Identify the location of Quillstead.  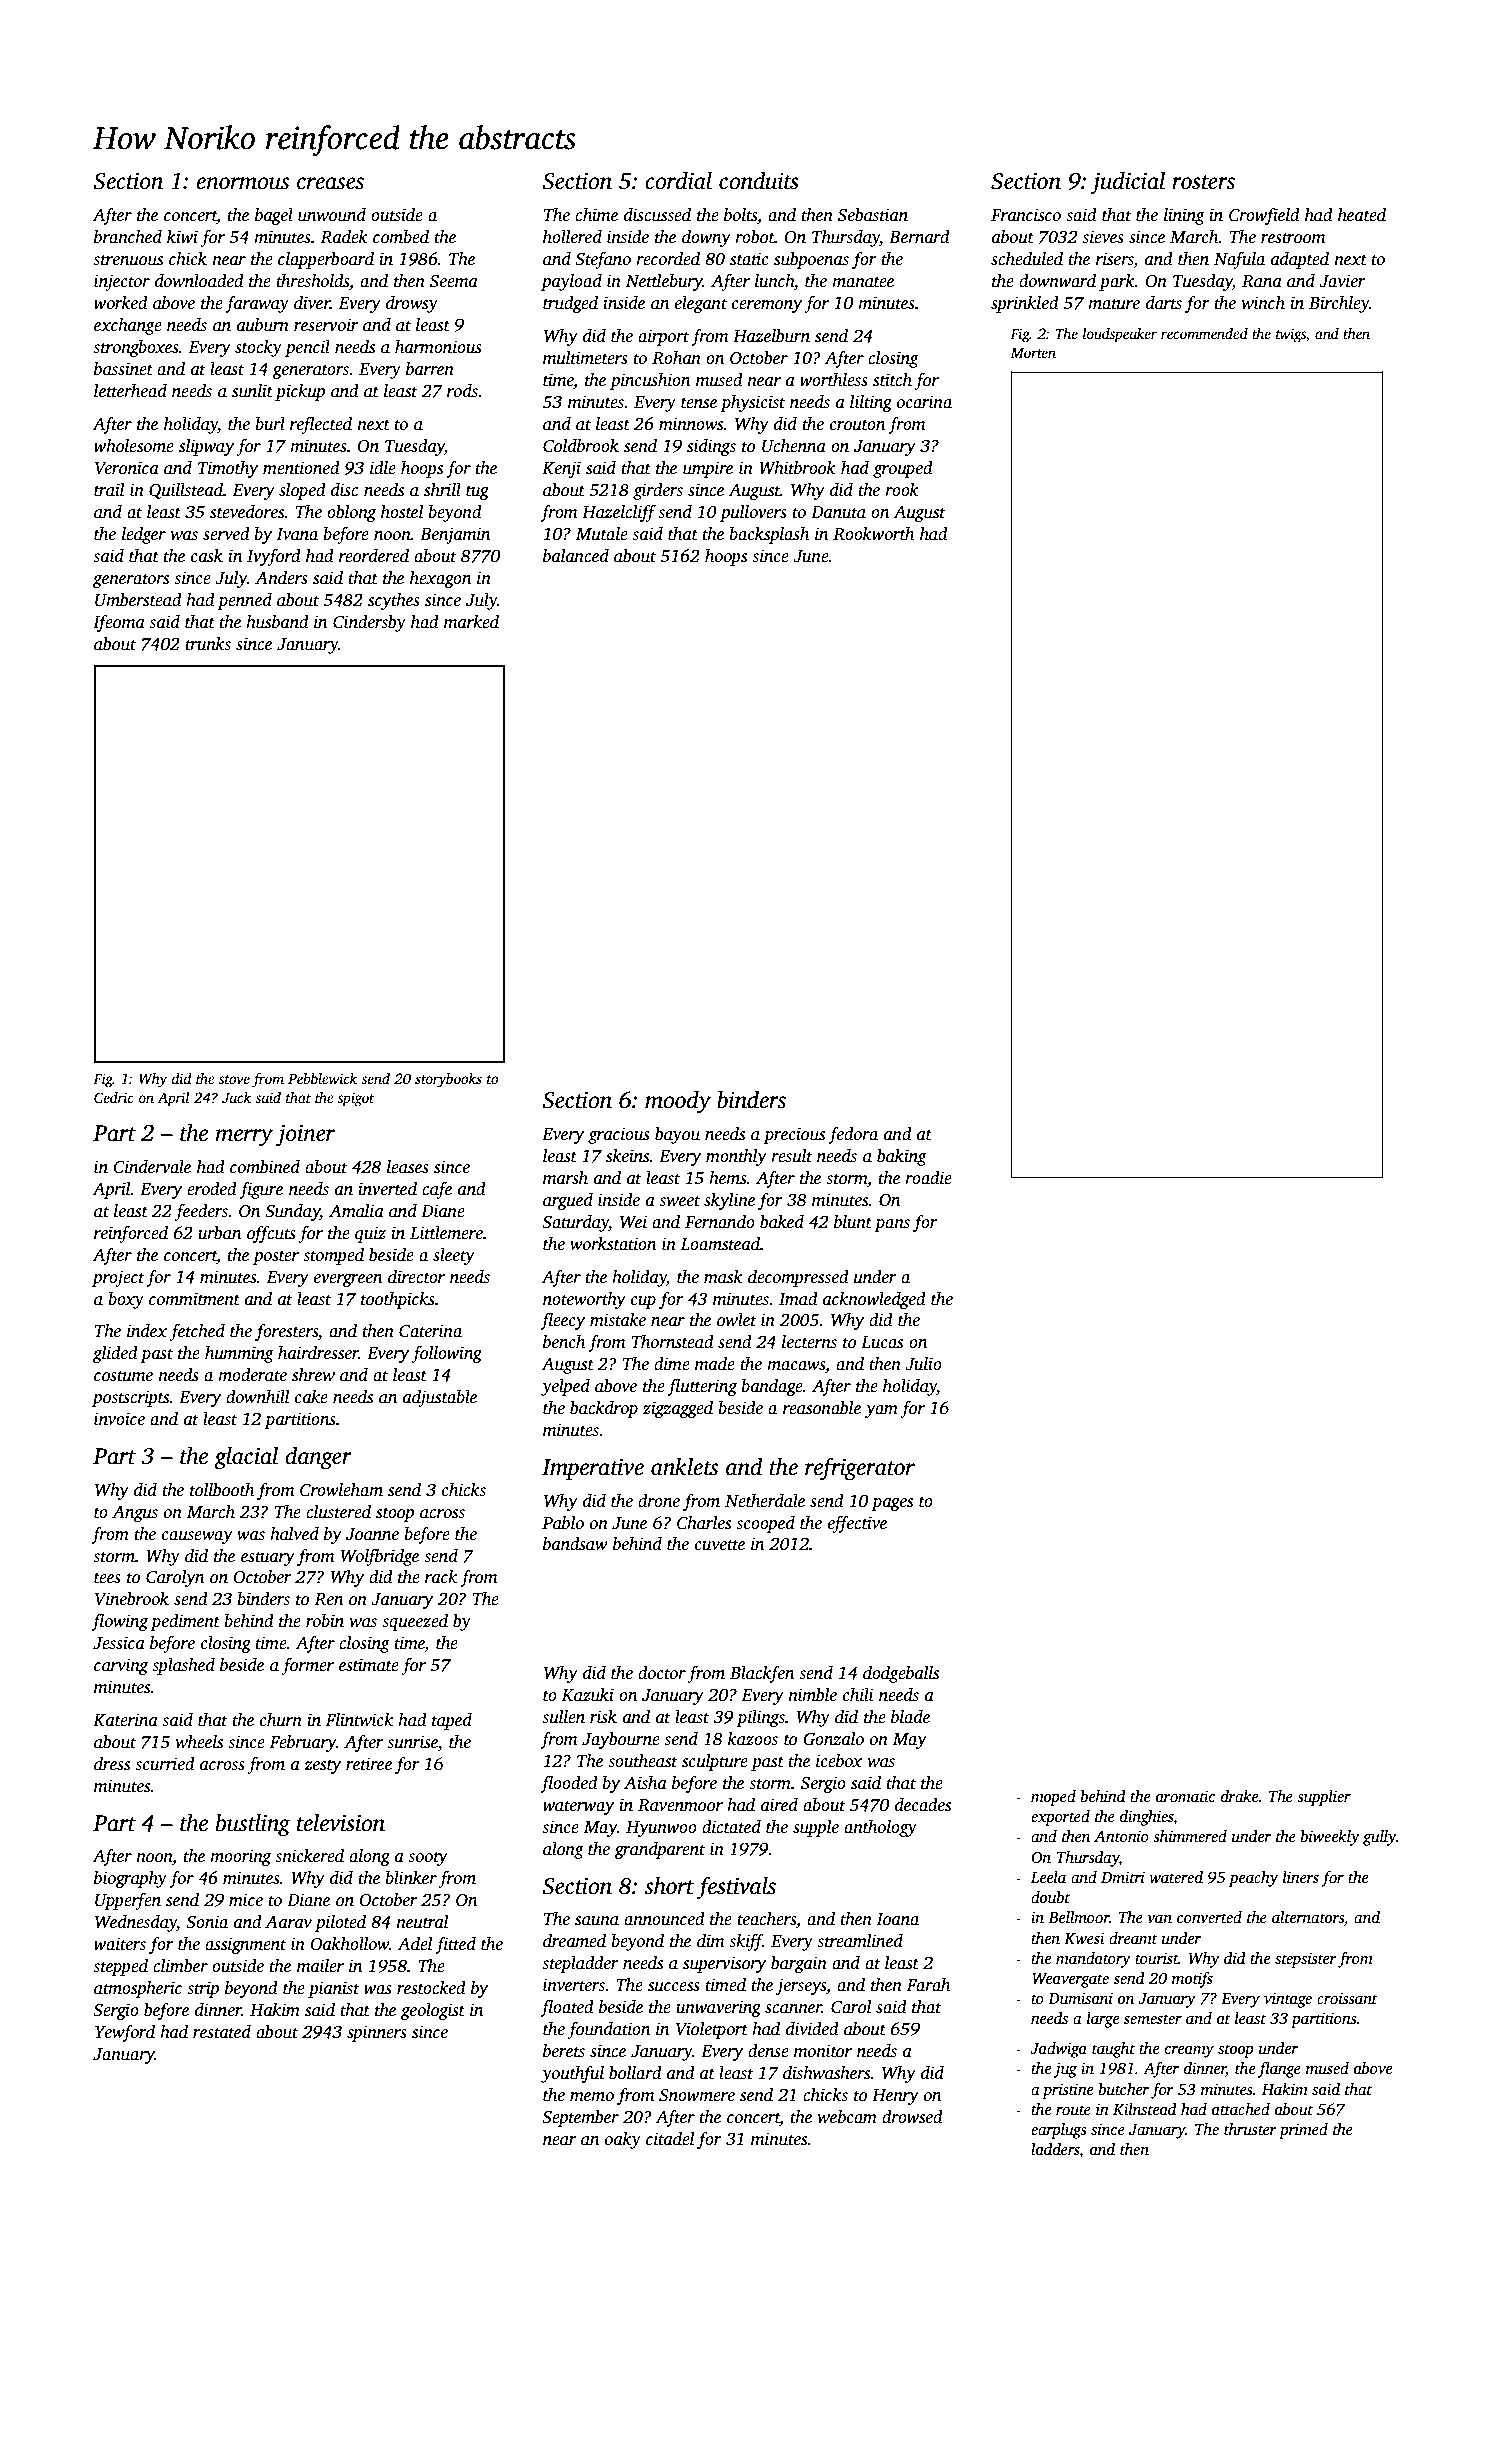
(186, 491).
